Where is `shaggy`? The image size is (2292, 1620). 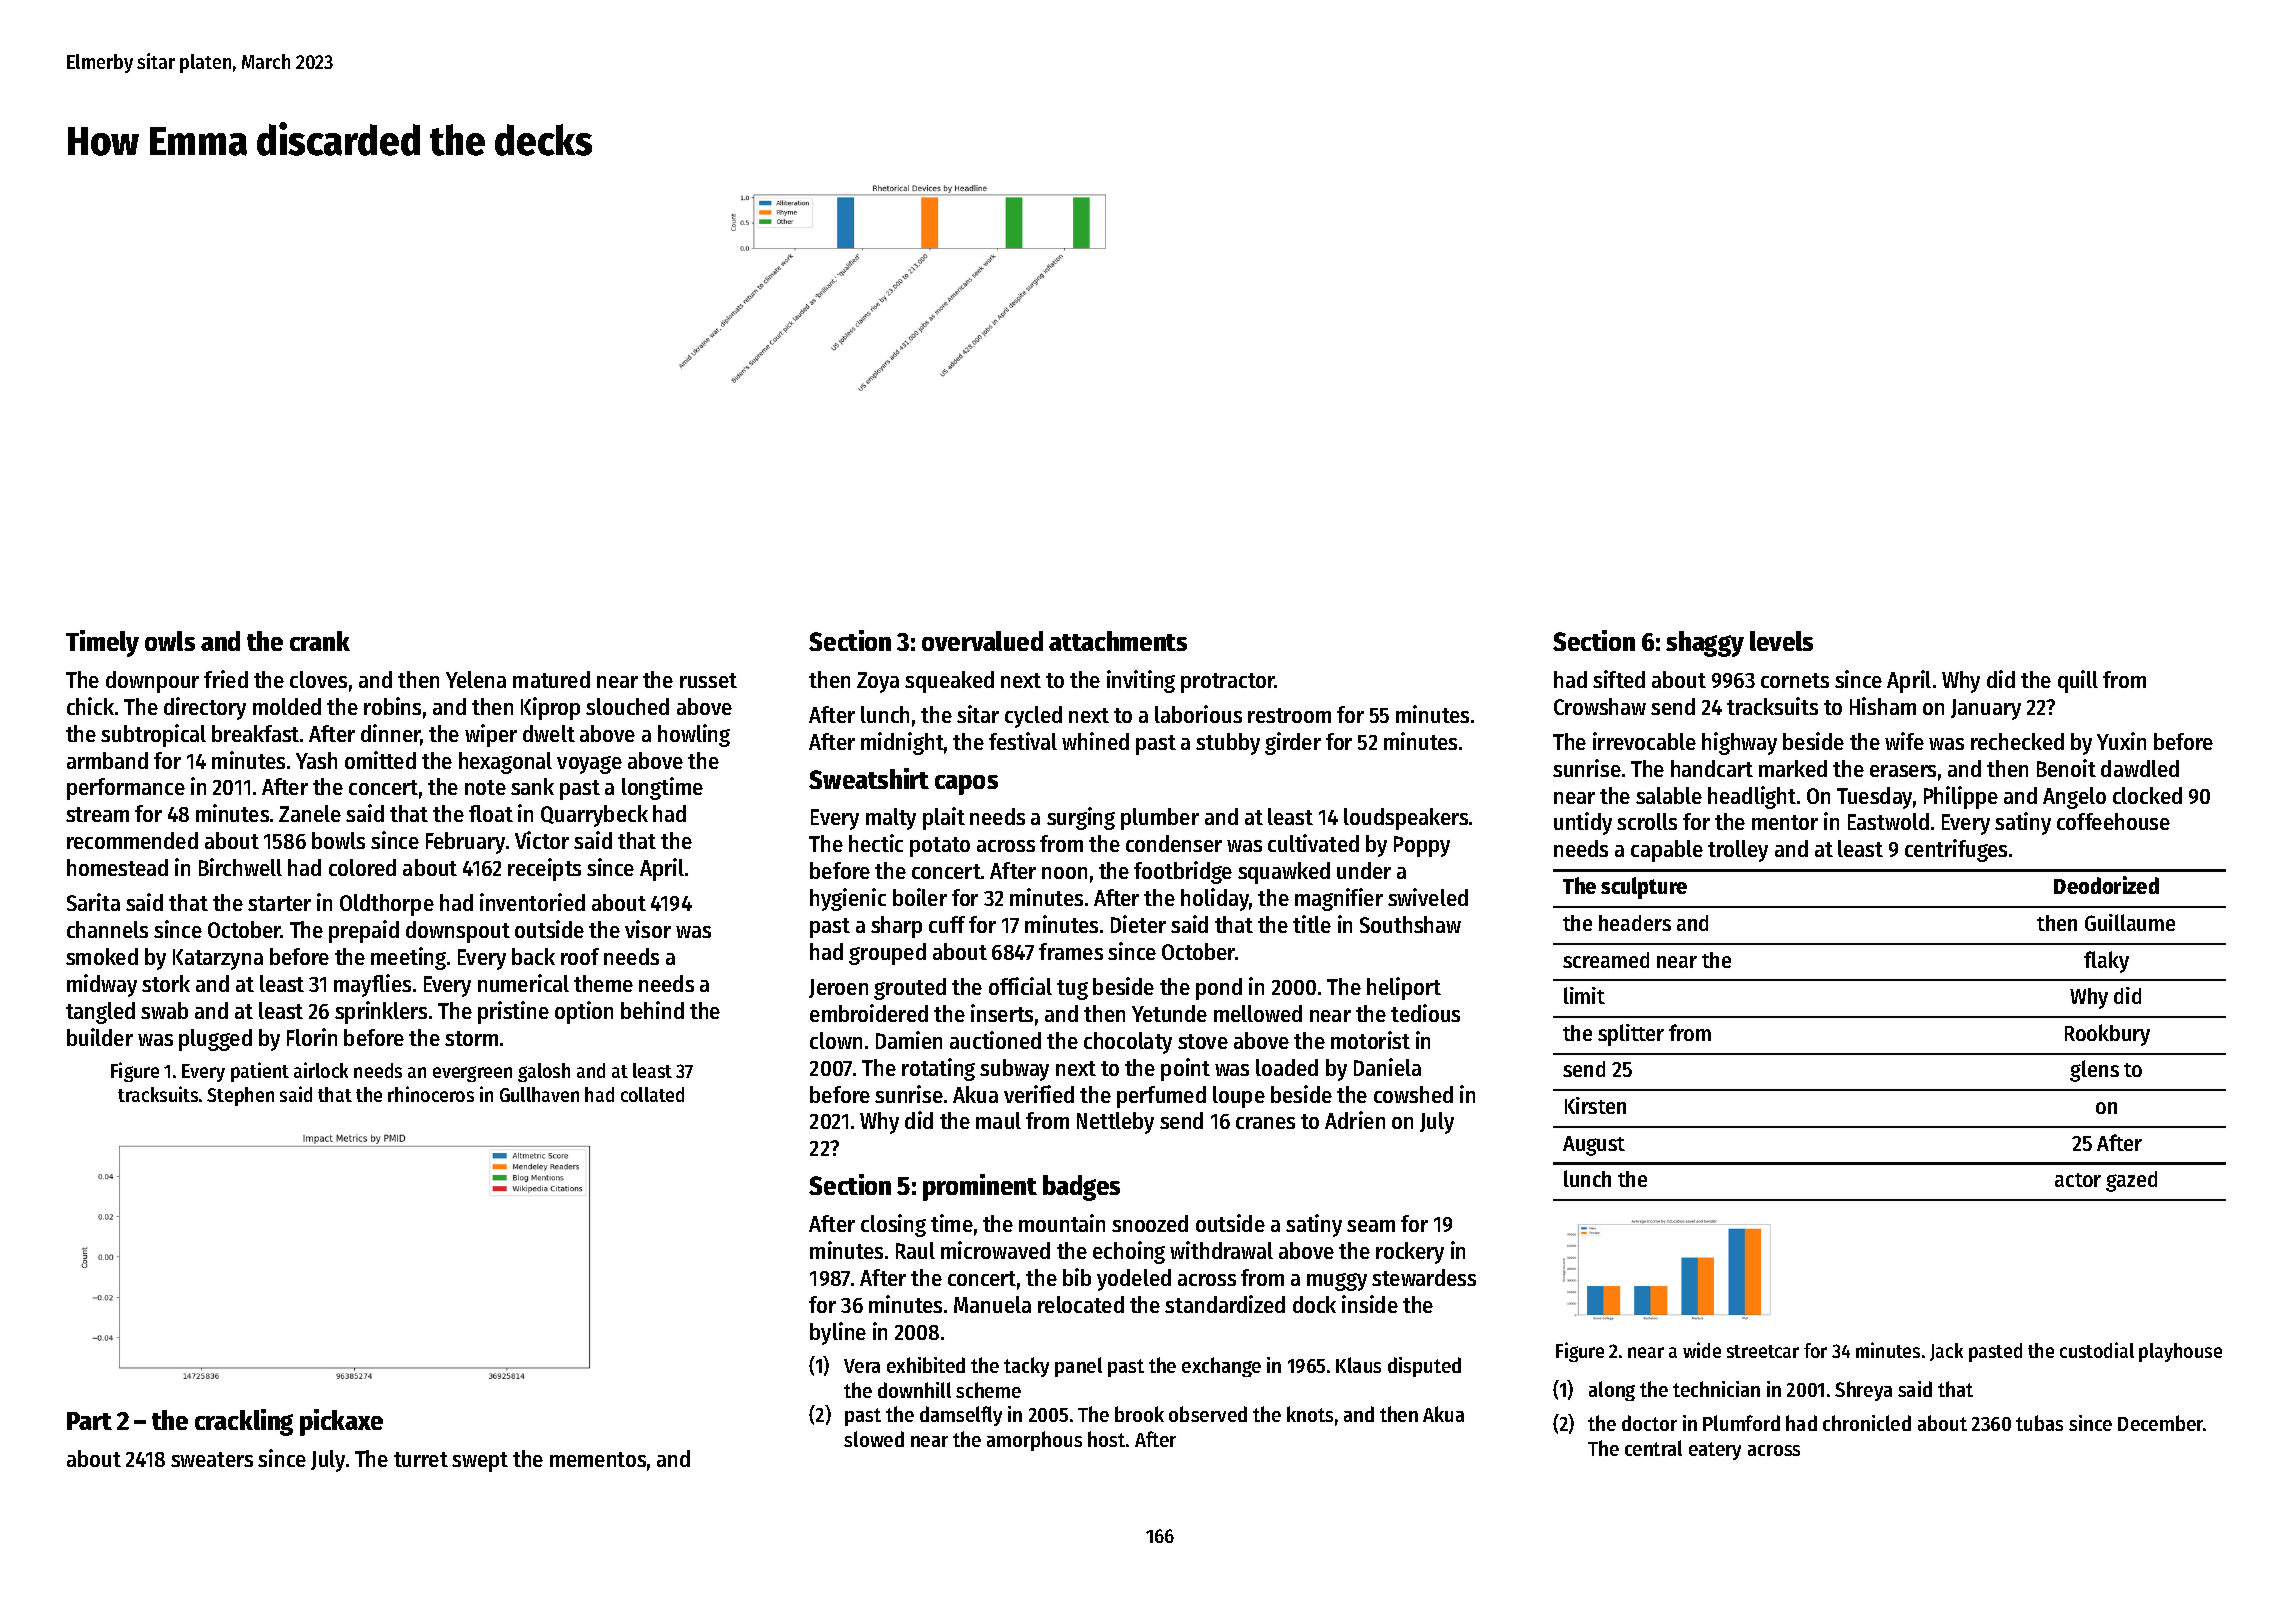 shaggy is located at coordinates (1705, 644).
